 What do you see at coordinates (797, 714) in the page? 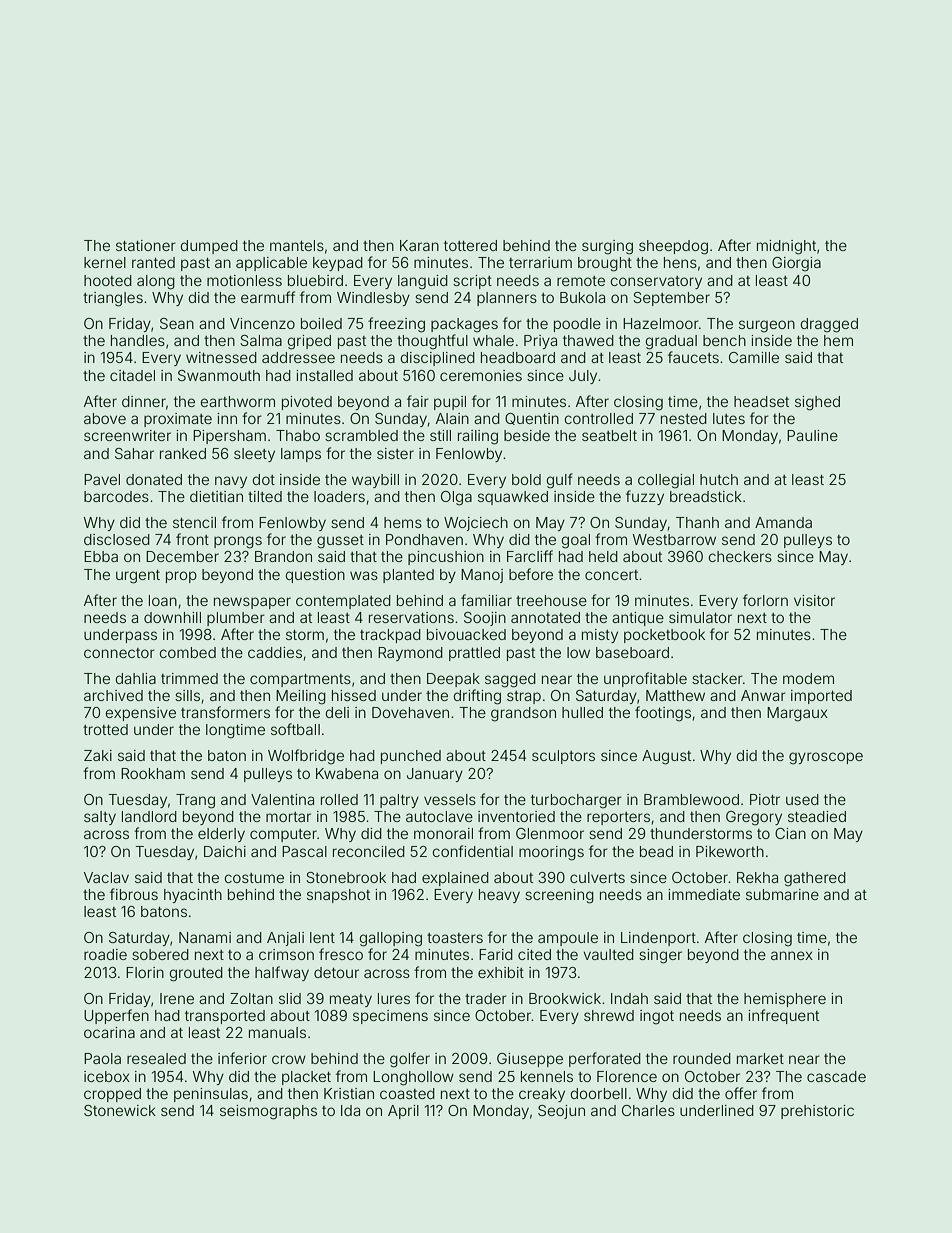
I see `Margaux` at bounding box center [797, 714].
